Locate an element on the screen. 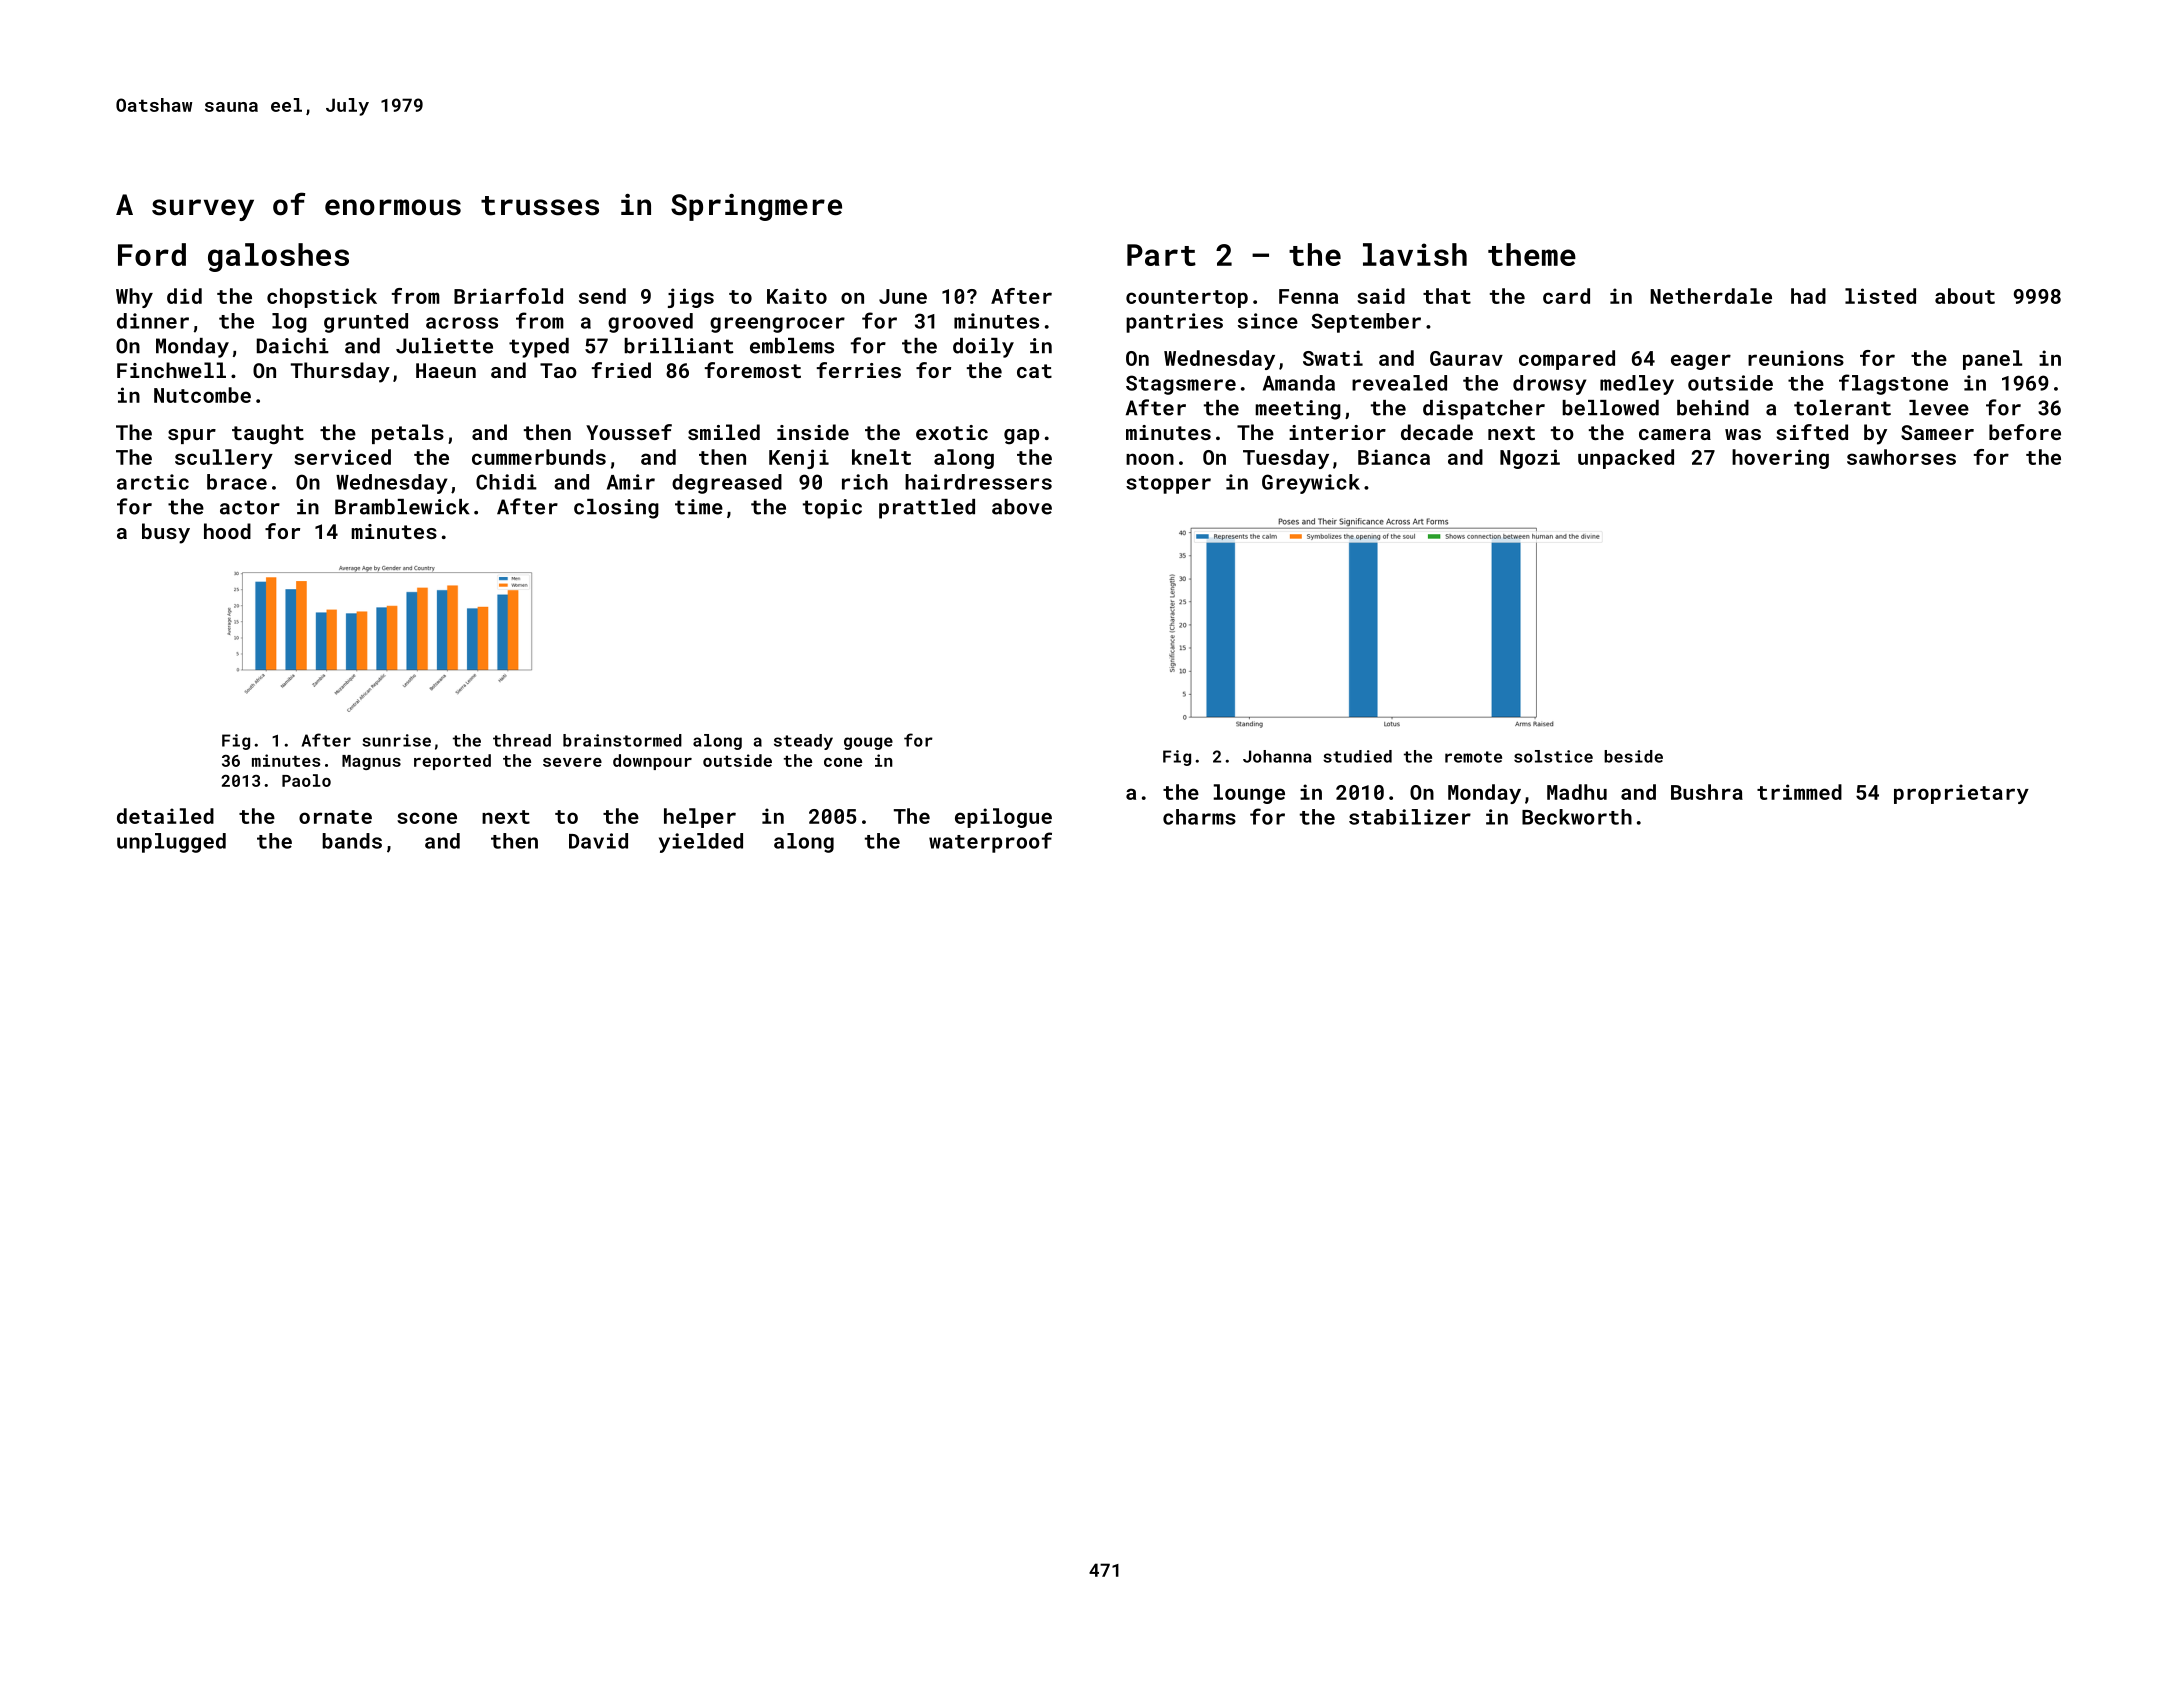  hood is located at coordinates (227, 531).
